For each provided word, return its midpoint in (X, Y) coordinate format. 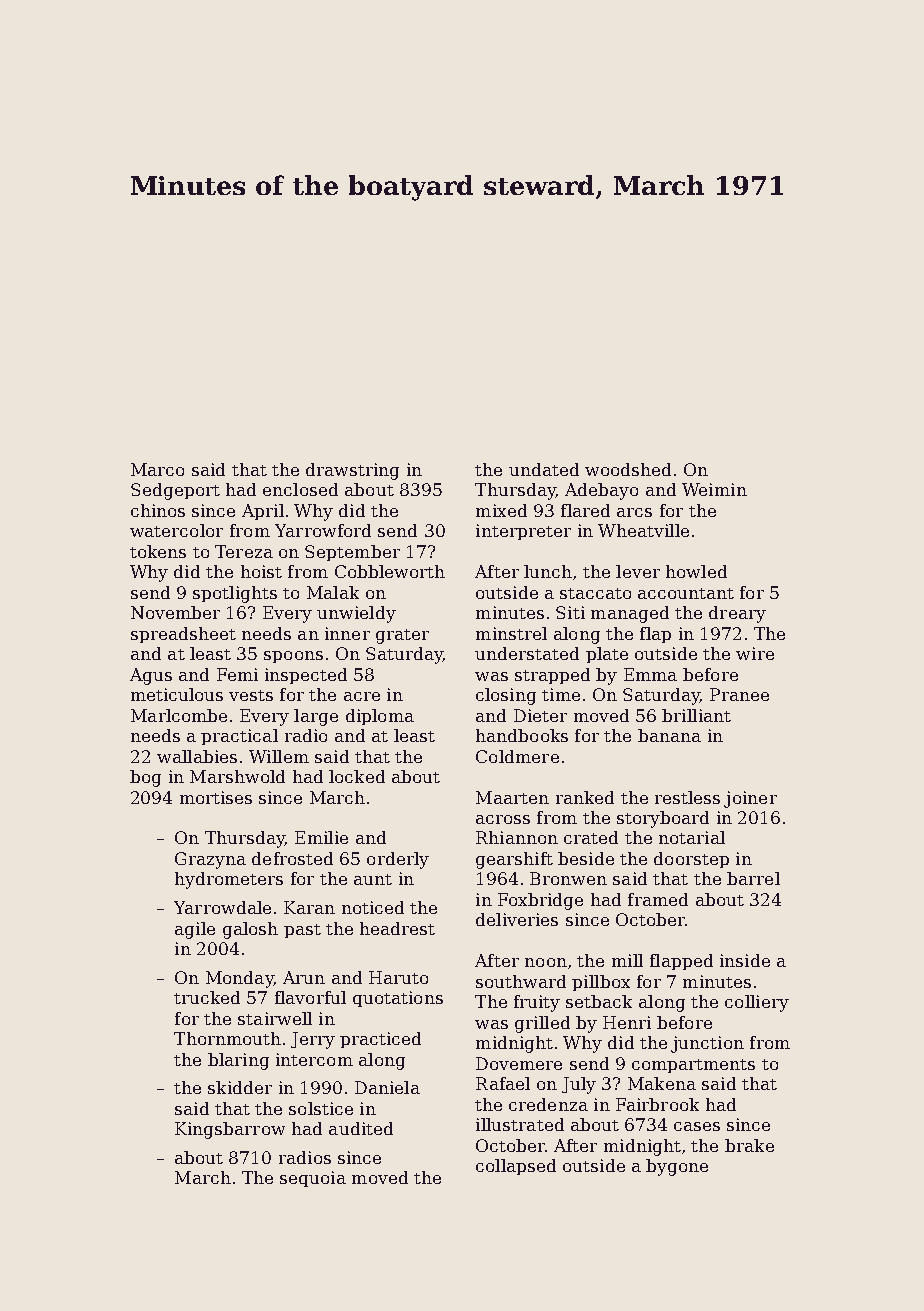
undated (544, 469)
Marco (157, 469)
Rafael (503, 1083)
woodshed (628, 469)
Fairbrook (657, 1104)
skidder (240, 1087)
